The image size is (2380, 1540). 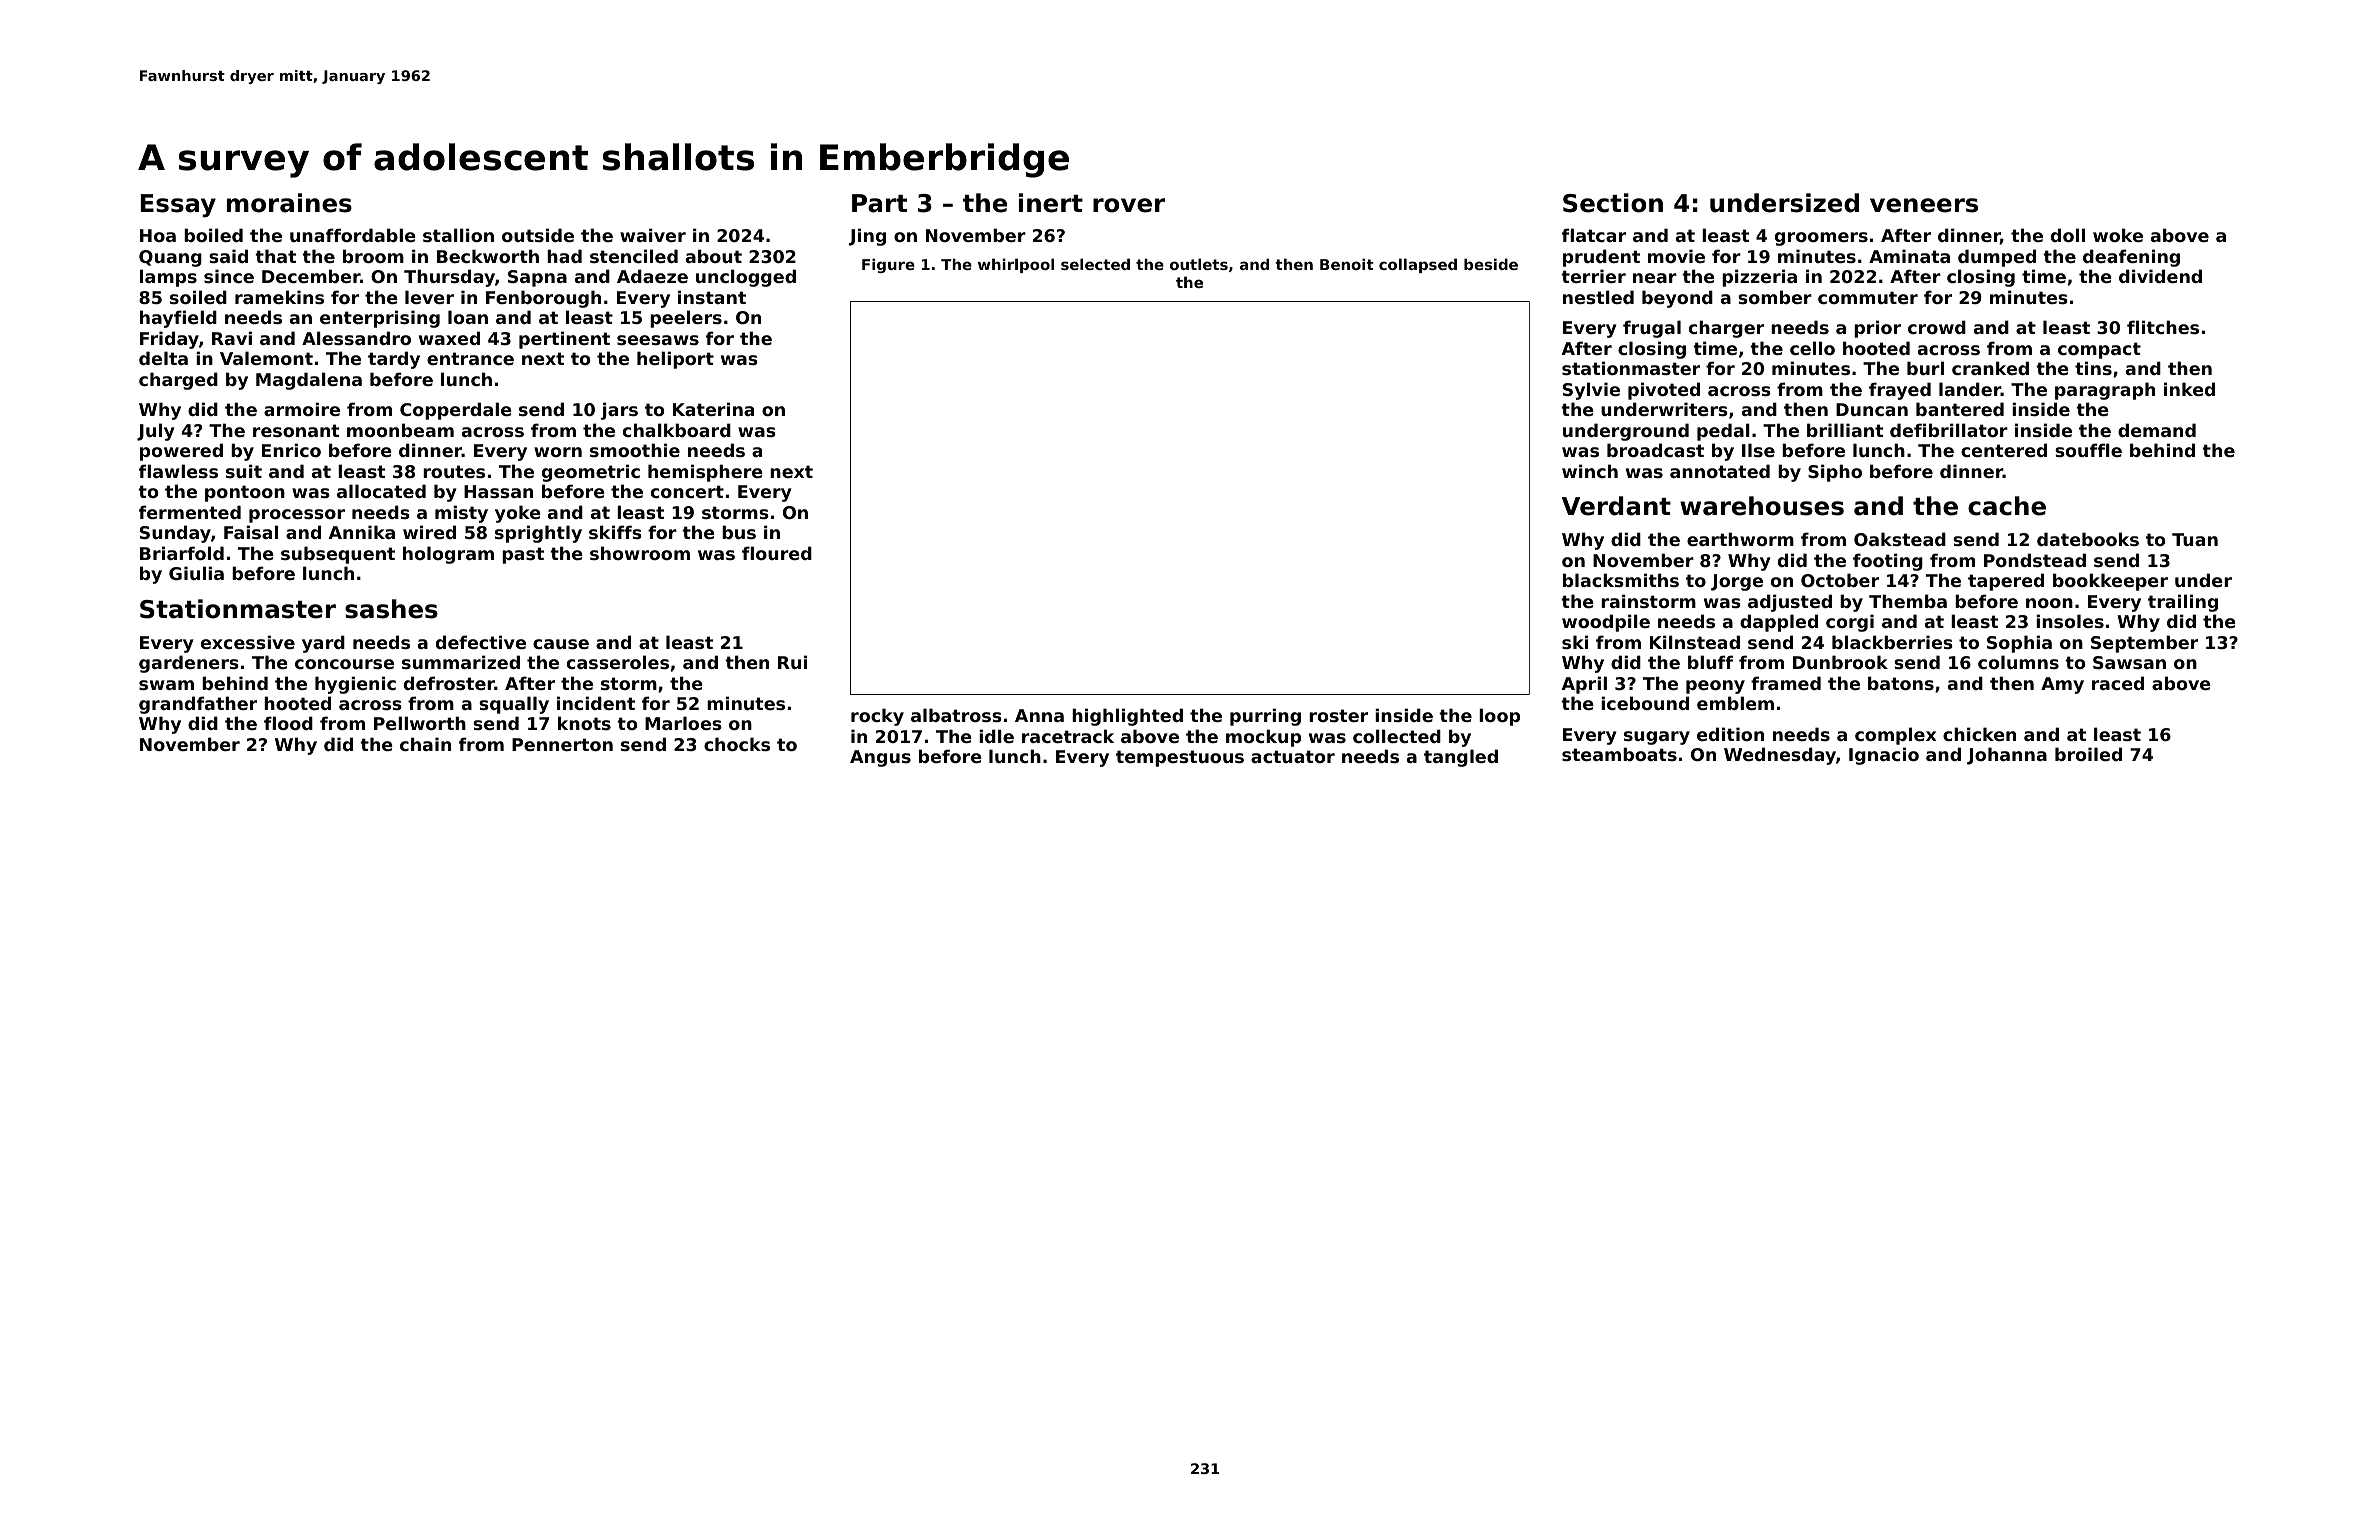 I want to click on deafening, so click(x=2131, y=258).
